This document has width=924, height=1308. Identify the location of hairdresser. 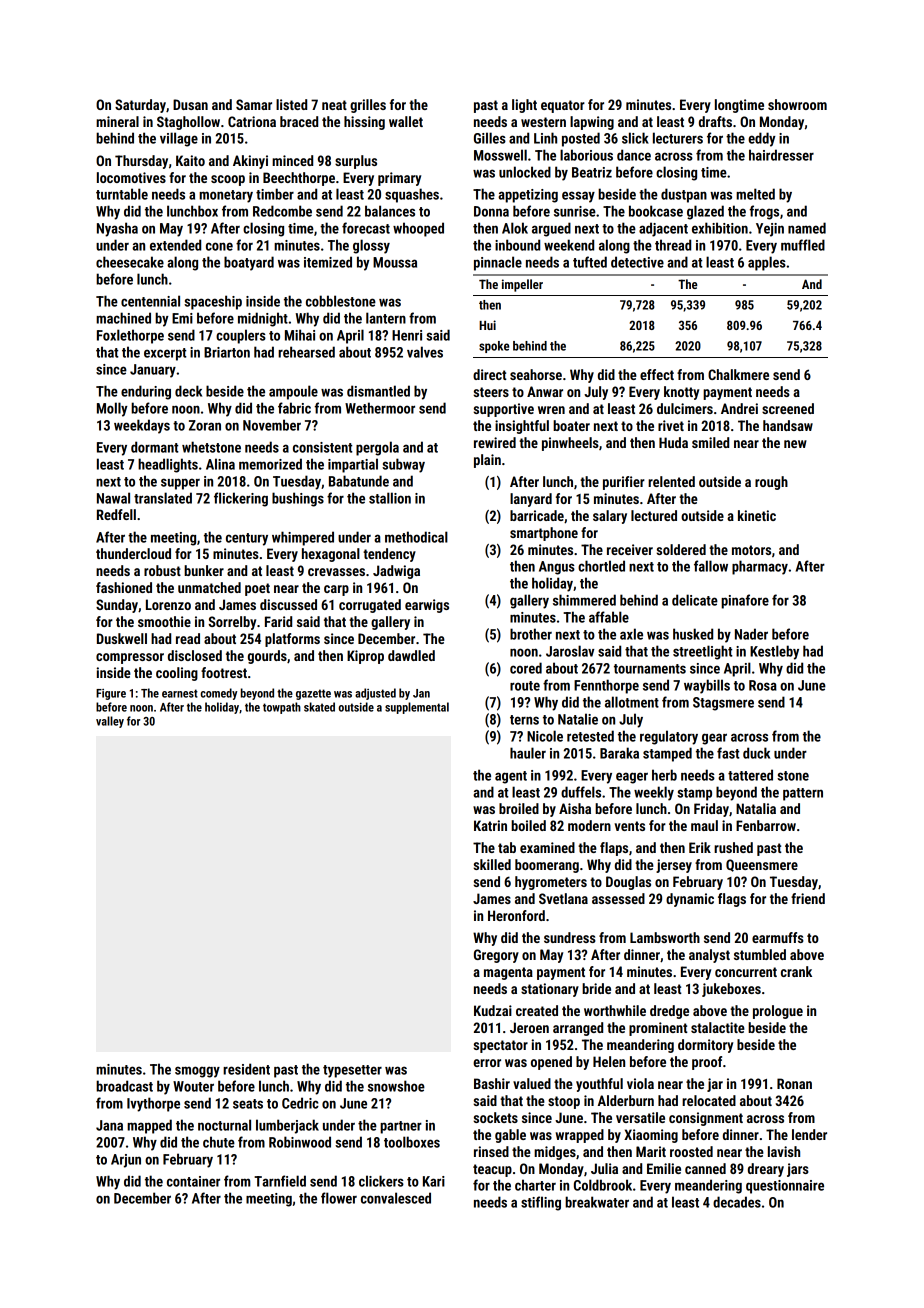
(781, 155).
